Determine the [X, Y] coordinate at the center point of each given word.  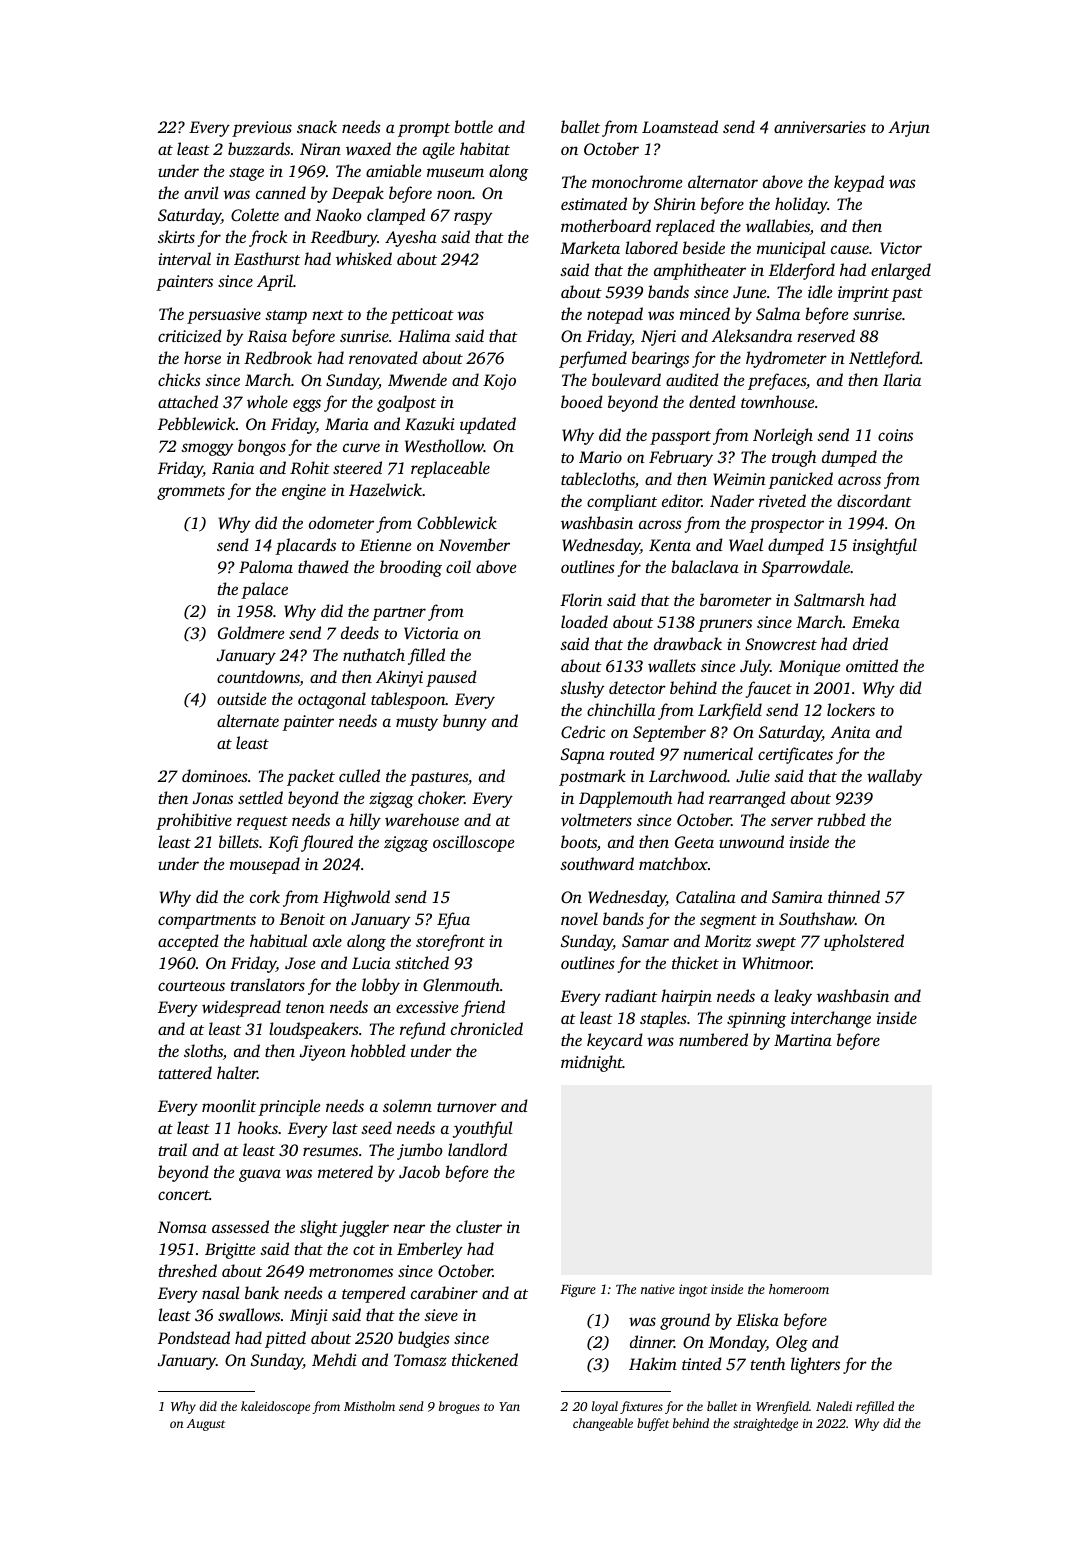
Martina [803, 1040]
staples [663, 1019]
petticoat [422, 316]
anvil [201, 192]
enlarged [901, 271]
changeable [603, 1424]
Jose [300, 963]
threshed [188, 1270]
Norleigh [783, 436]
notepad [615, 315]
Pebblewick [197, 423]
